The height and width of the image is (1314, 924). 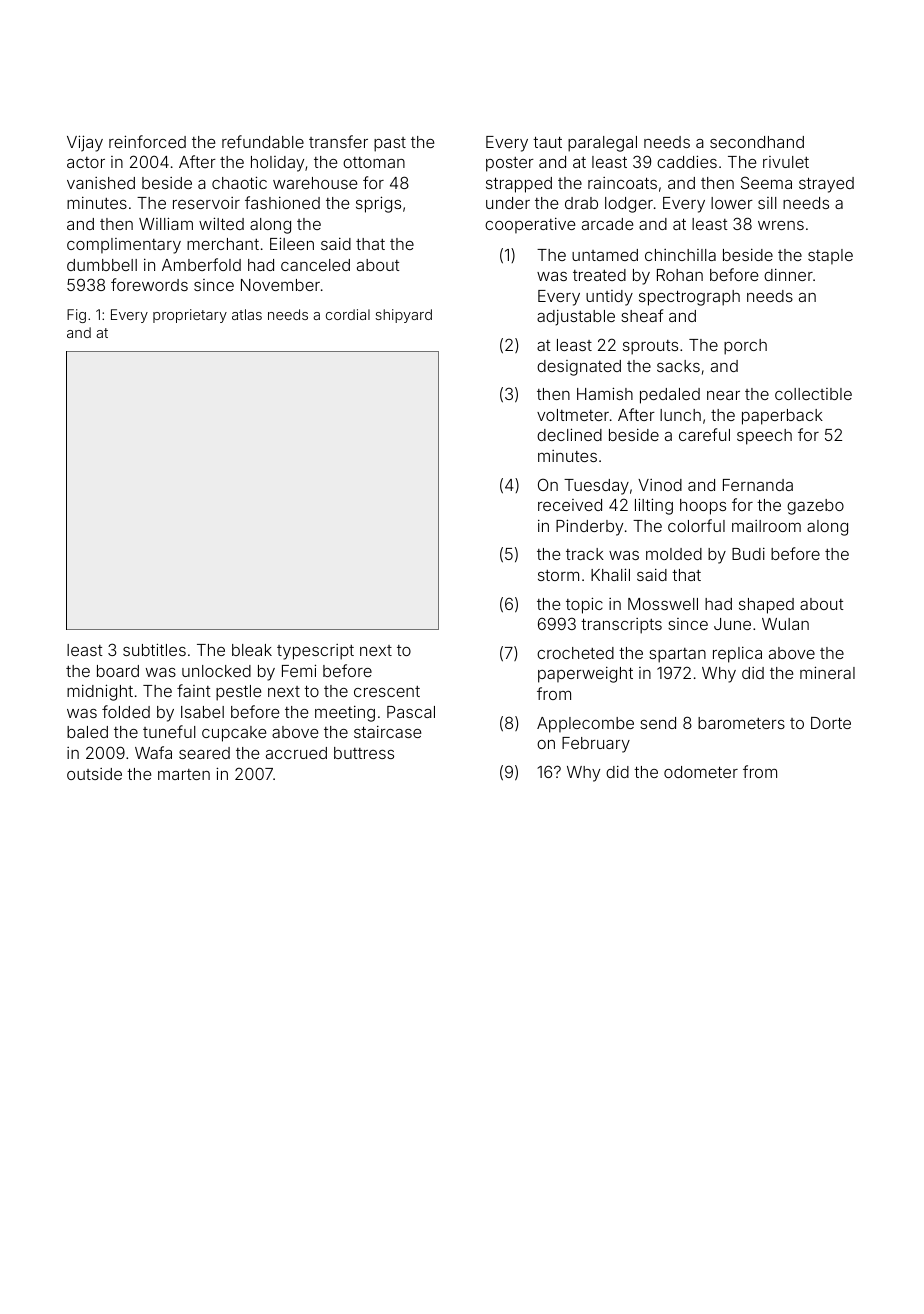 I want to click on Khalil, so click(x=610, y=574).
